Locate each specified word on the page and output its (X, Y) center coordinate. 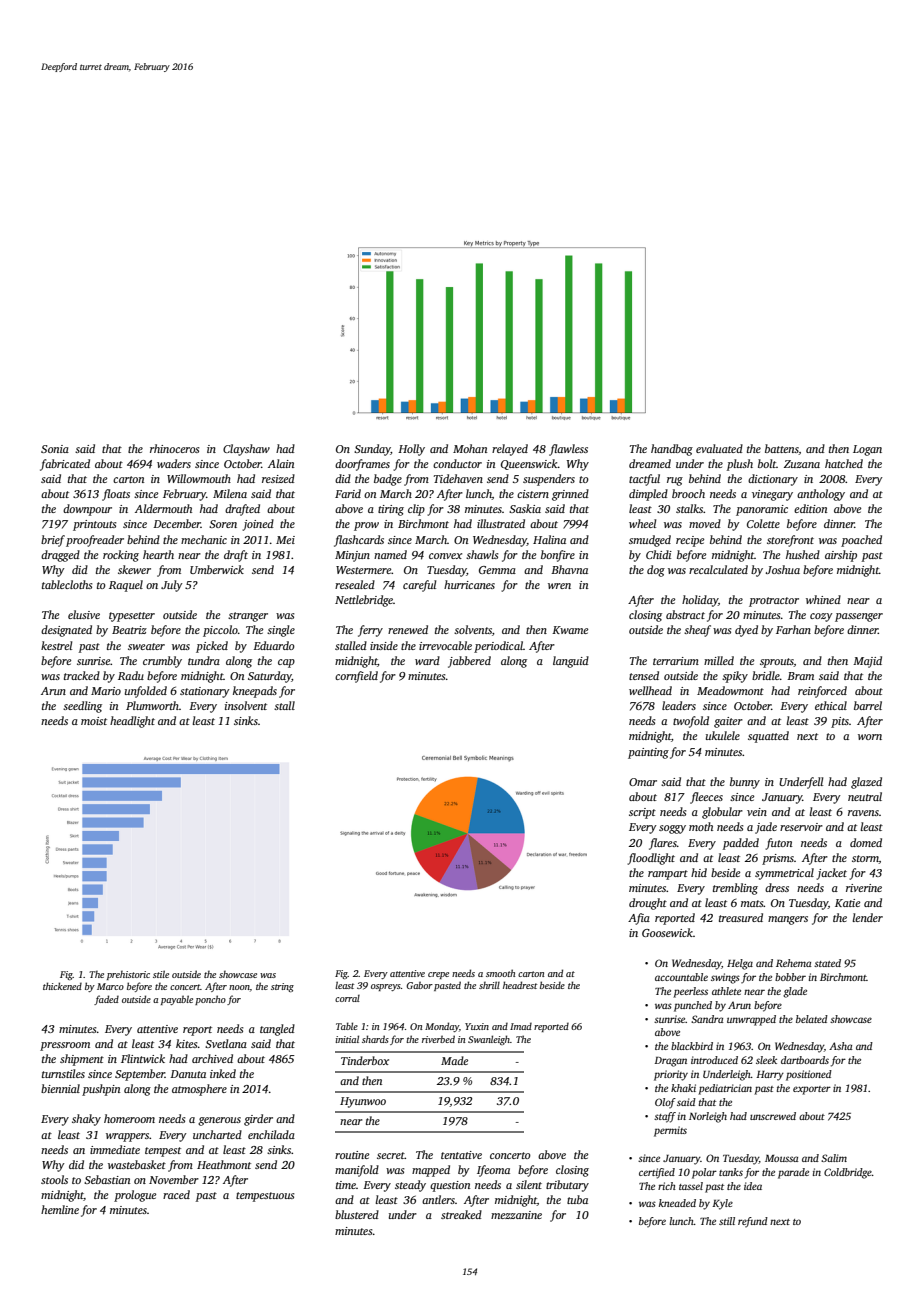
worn (870, 737)
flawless (568, 450)
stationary (205, 692)
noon (239, 987)
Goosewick (667, 932)
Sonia (55, 449)
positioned (809, 1075)
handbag (672, 450)
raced (176, 1194)
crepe (438, 975)
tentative (461, 1155)
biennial (60, 1088)
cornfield (356, 677)
